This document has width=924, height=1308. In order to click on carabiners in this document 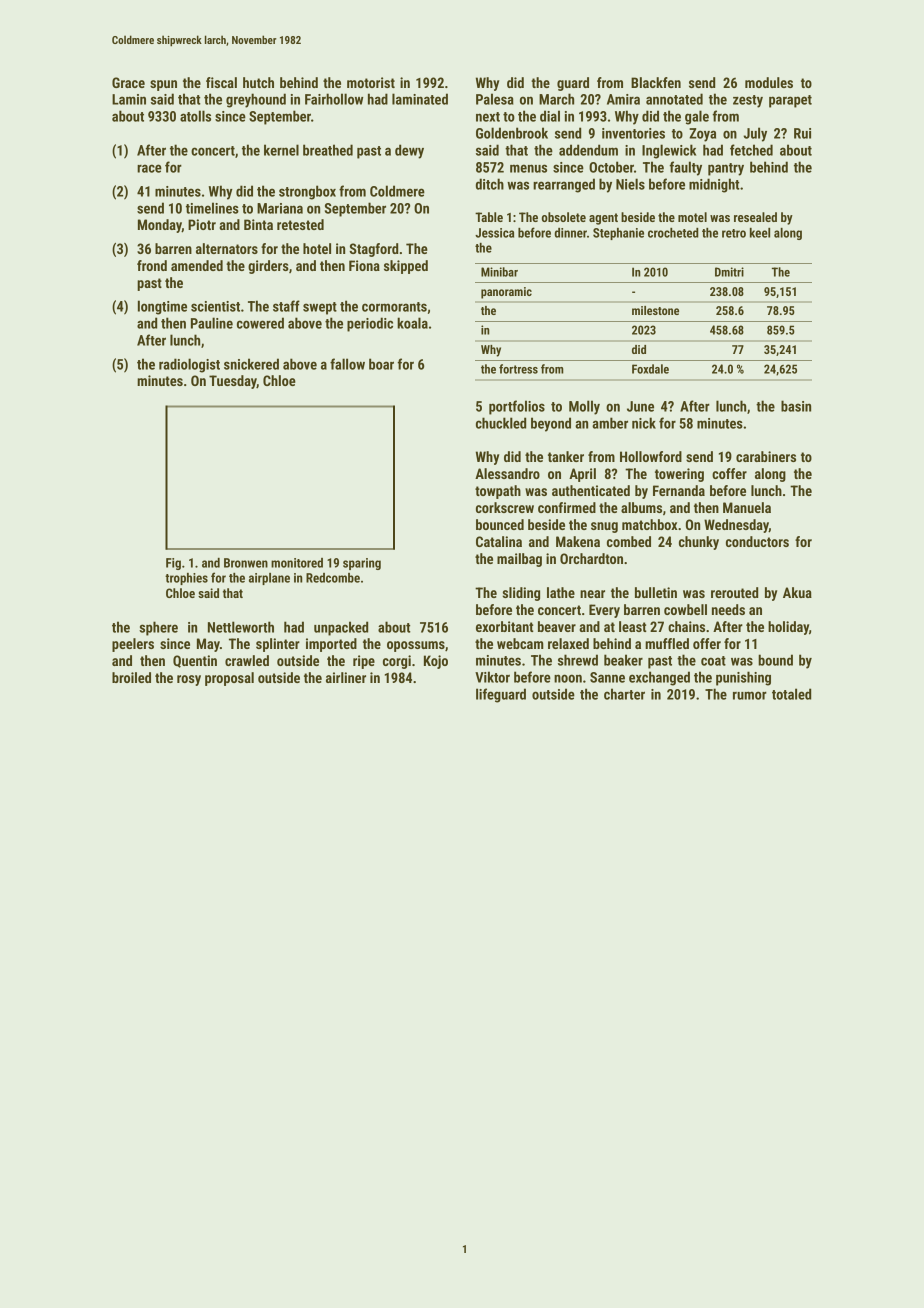, I will do `click(766, 456)`.
